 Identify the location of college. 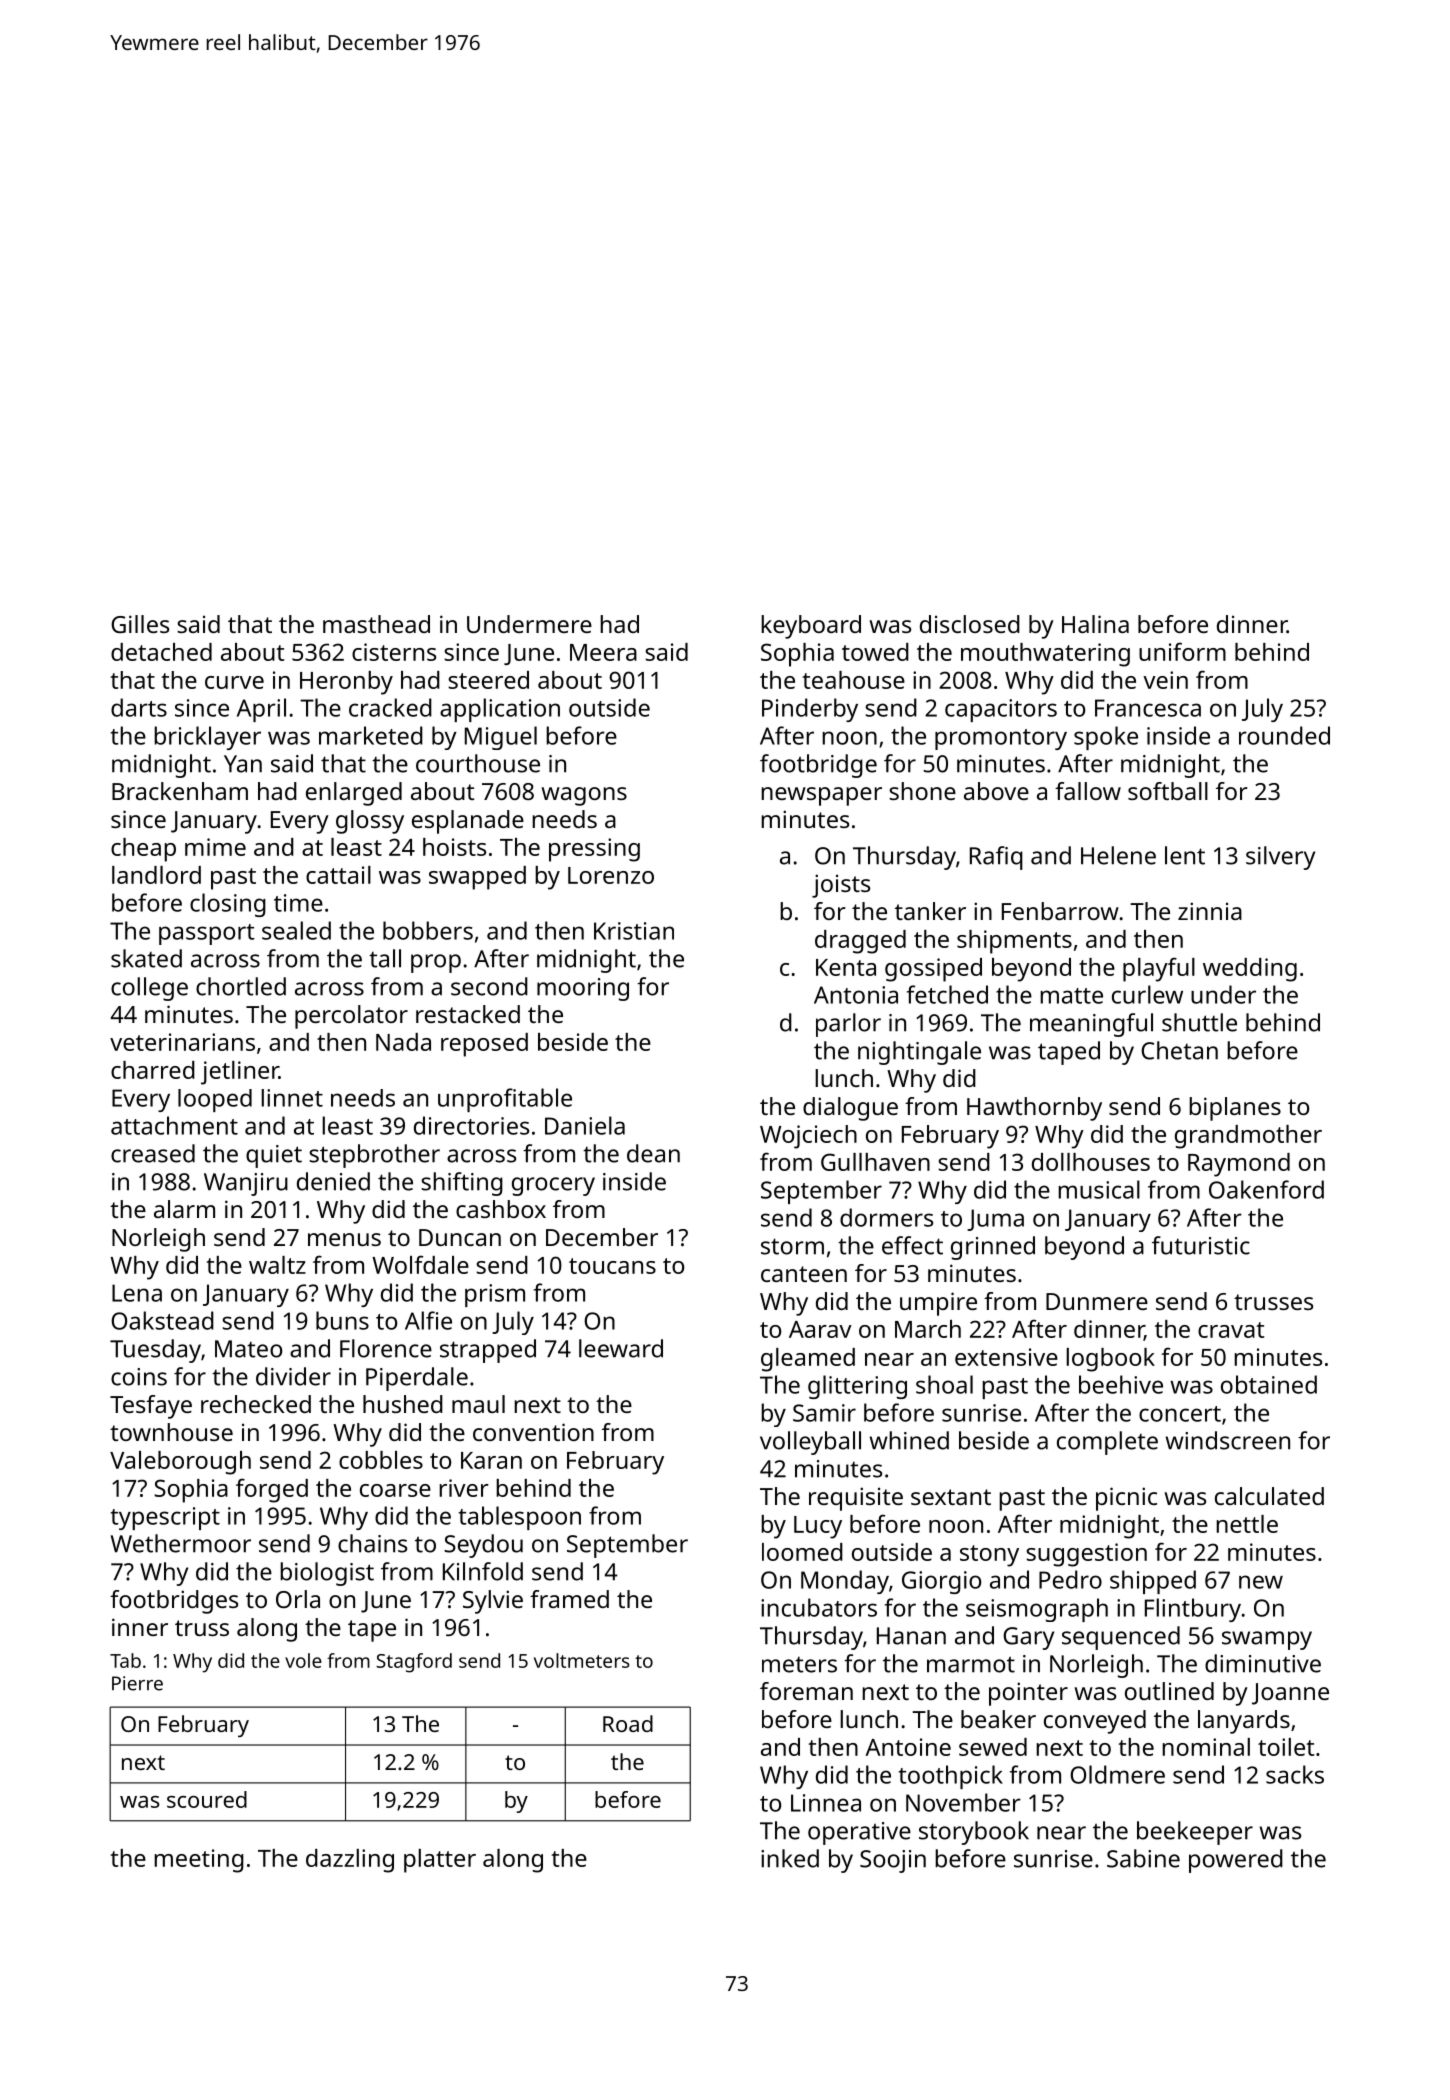
(149, 989).
